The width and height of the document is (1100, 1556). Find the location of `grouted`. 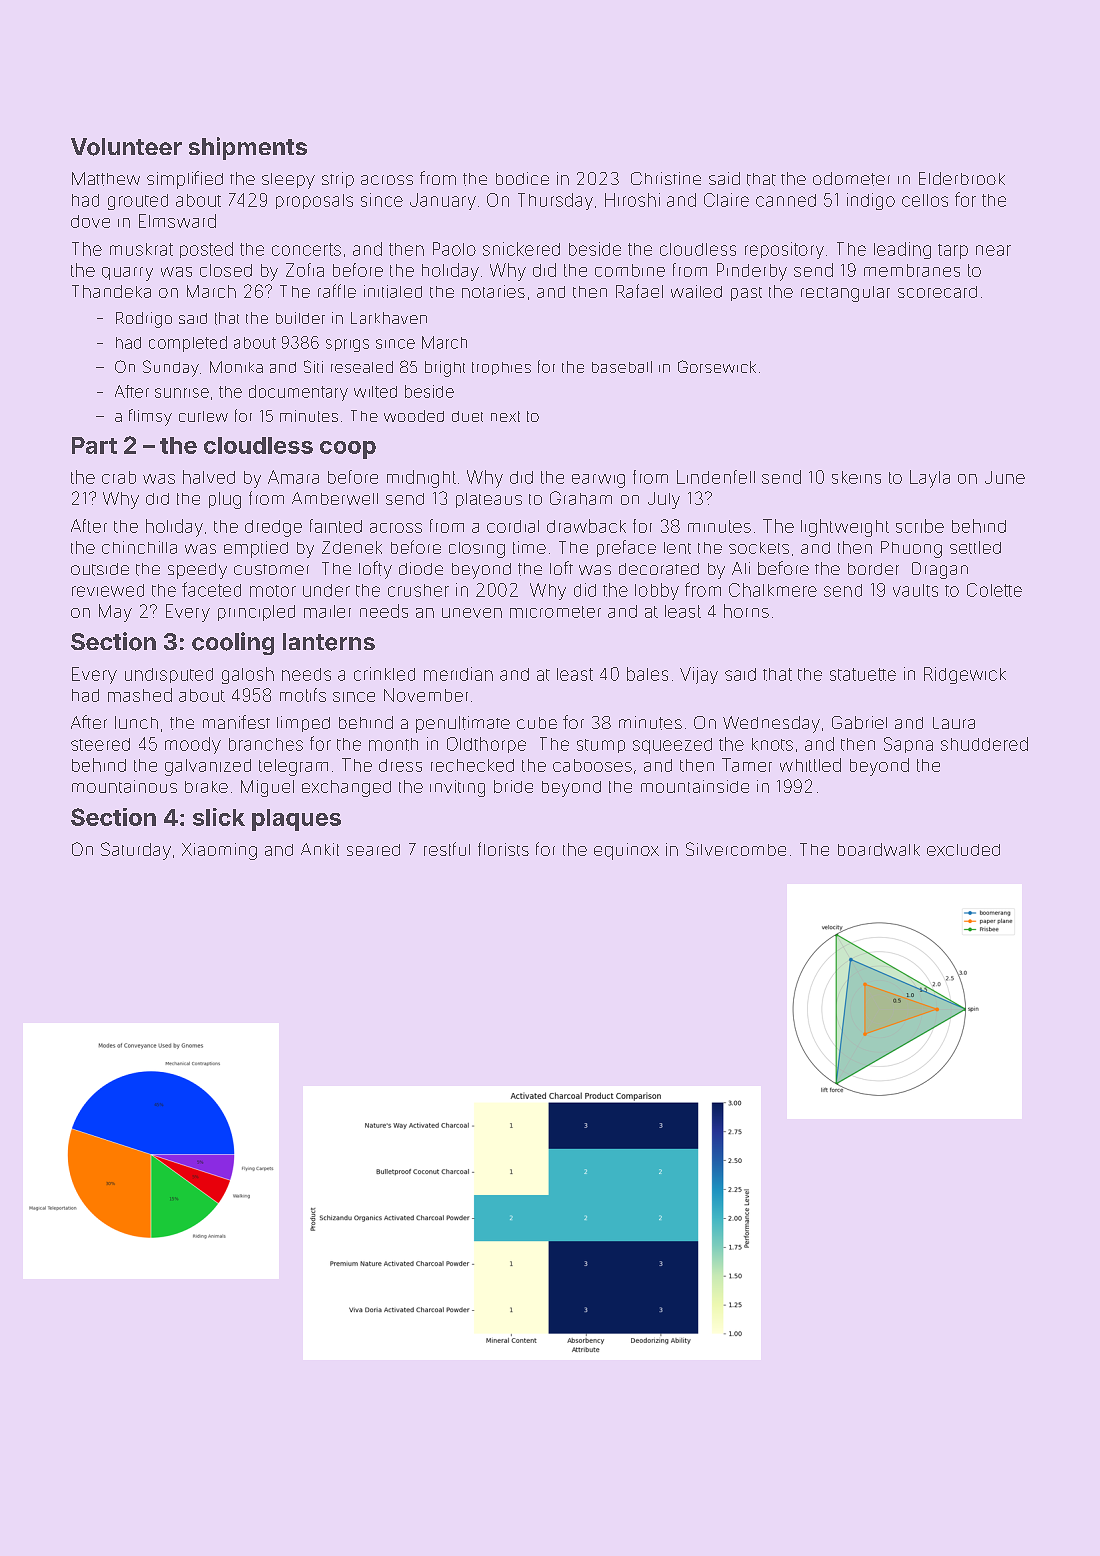

grouted is located at coordinates (138, 202).
